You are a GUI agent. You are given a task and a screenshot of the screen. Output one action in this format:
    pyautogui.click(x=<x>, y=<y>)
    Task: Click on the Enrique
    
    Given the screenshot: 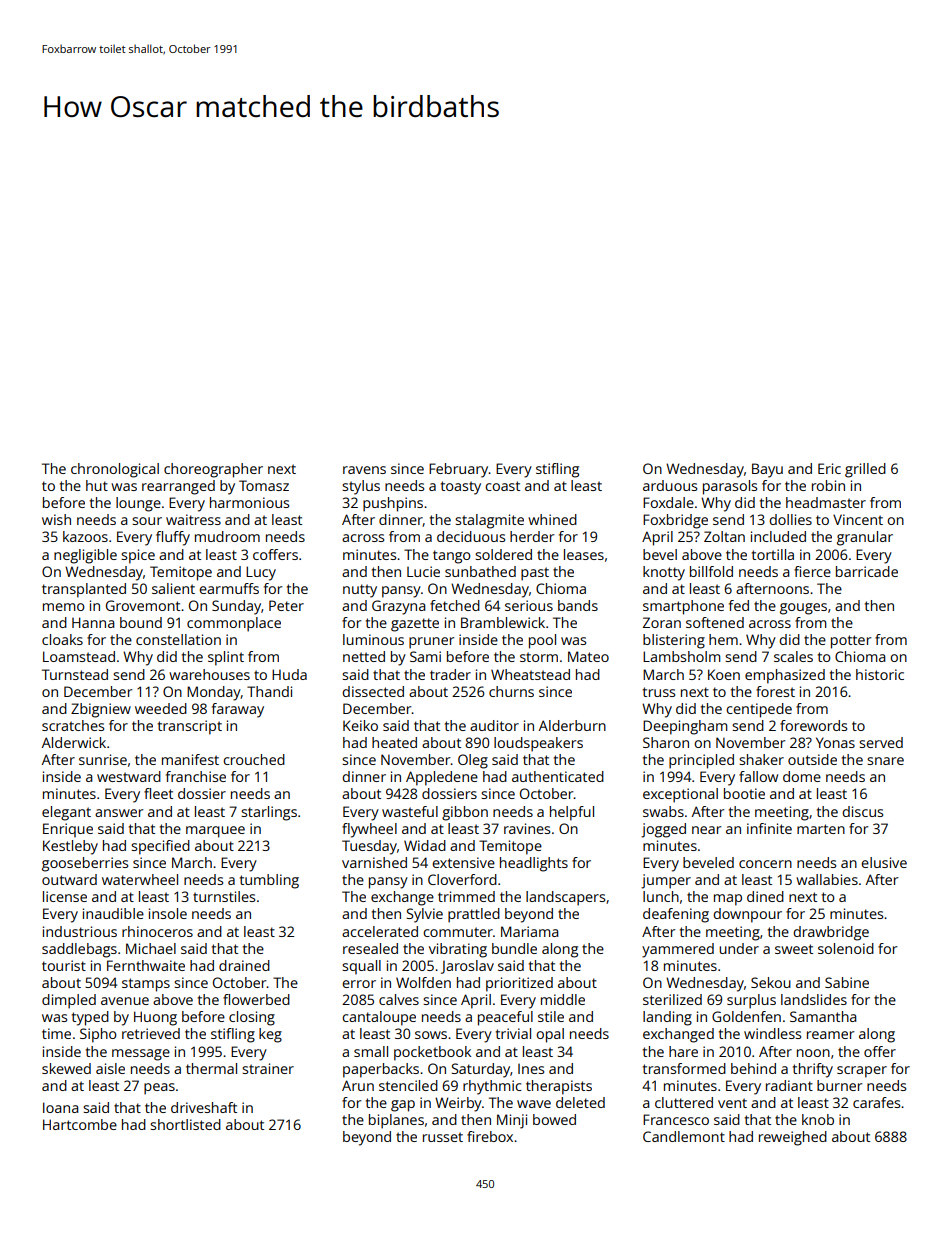 What is the action you would take?
    pyautogui.click(x=68, y=830)
